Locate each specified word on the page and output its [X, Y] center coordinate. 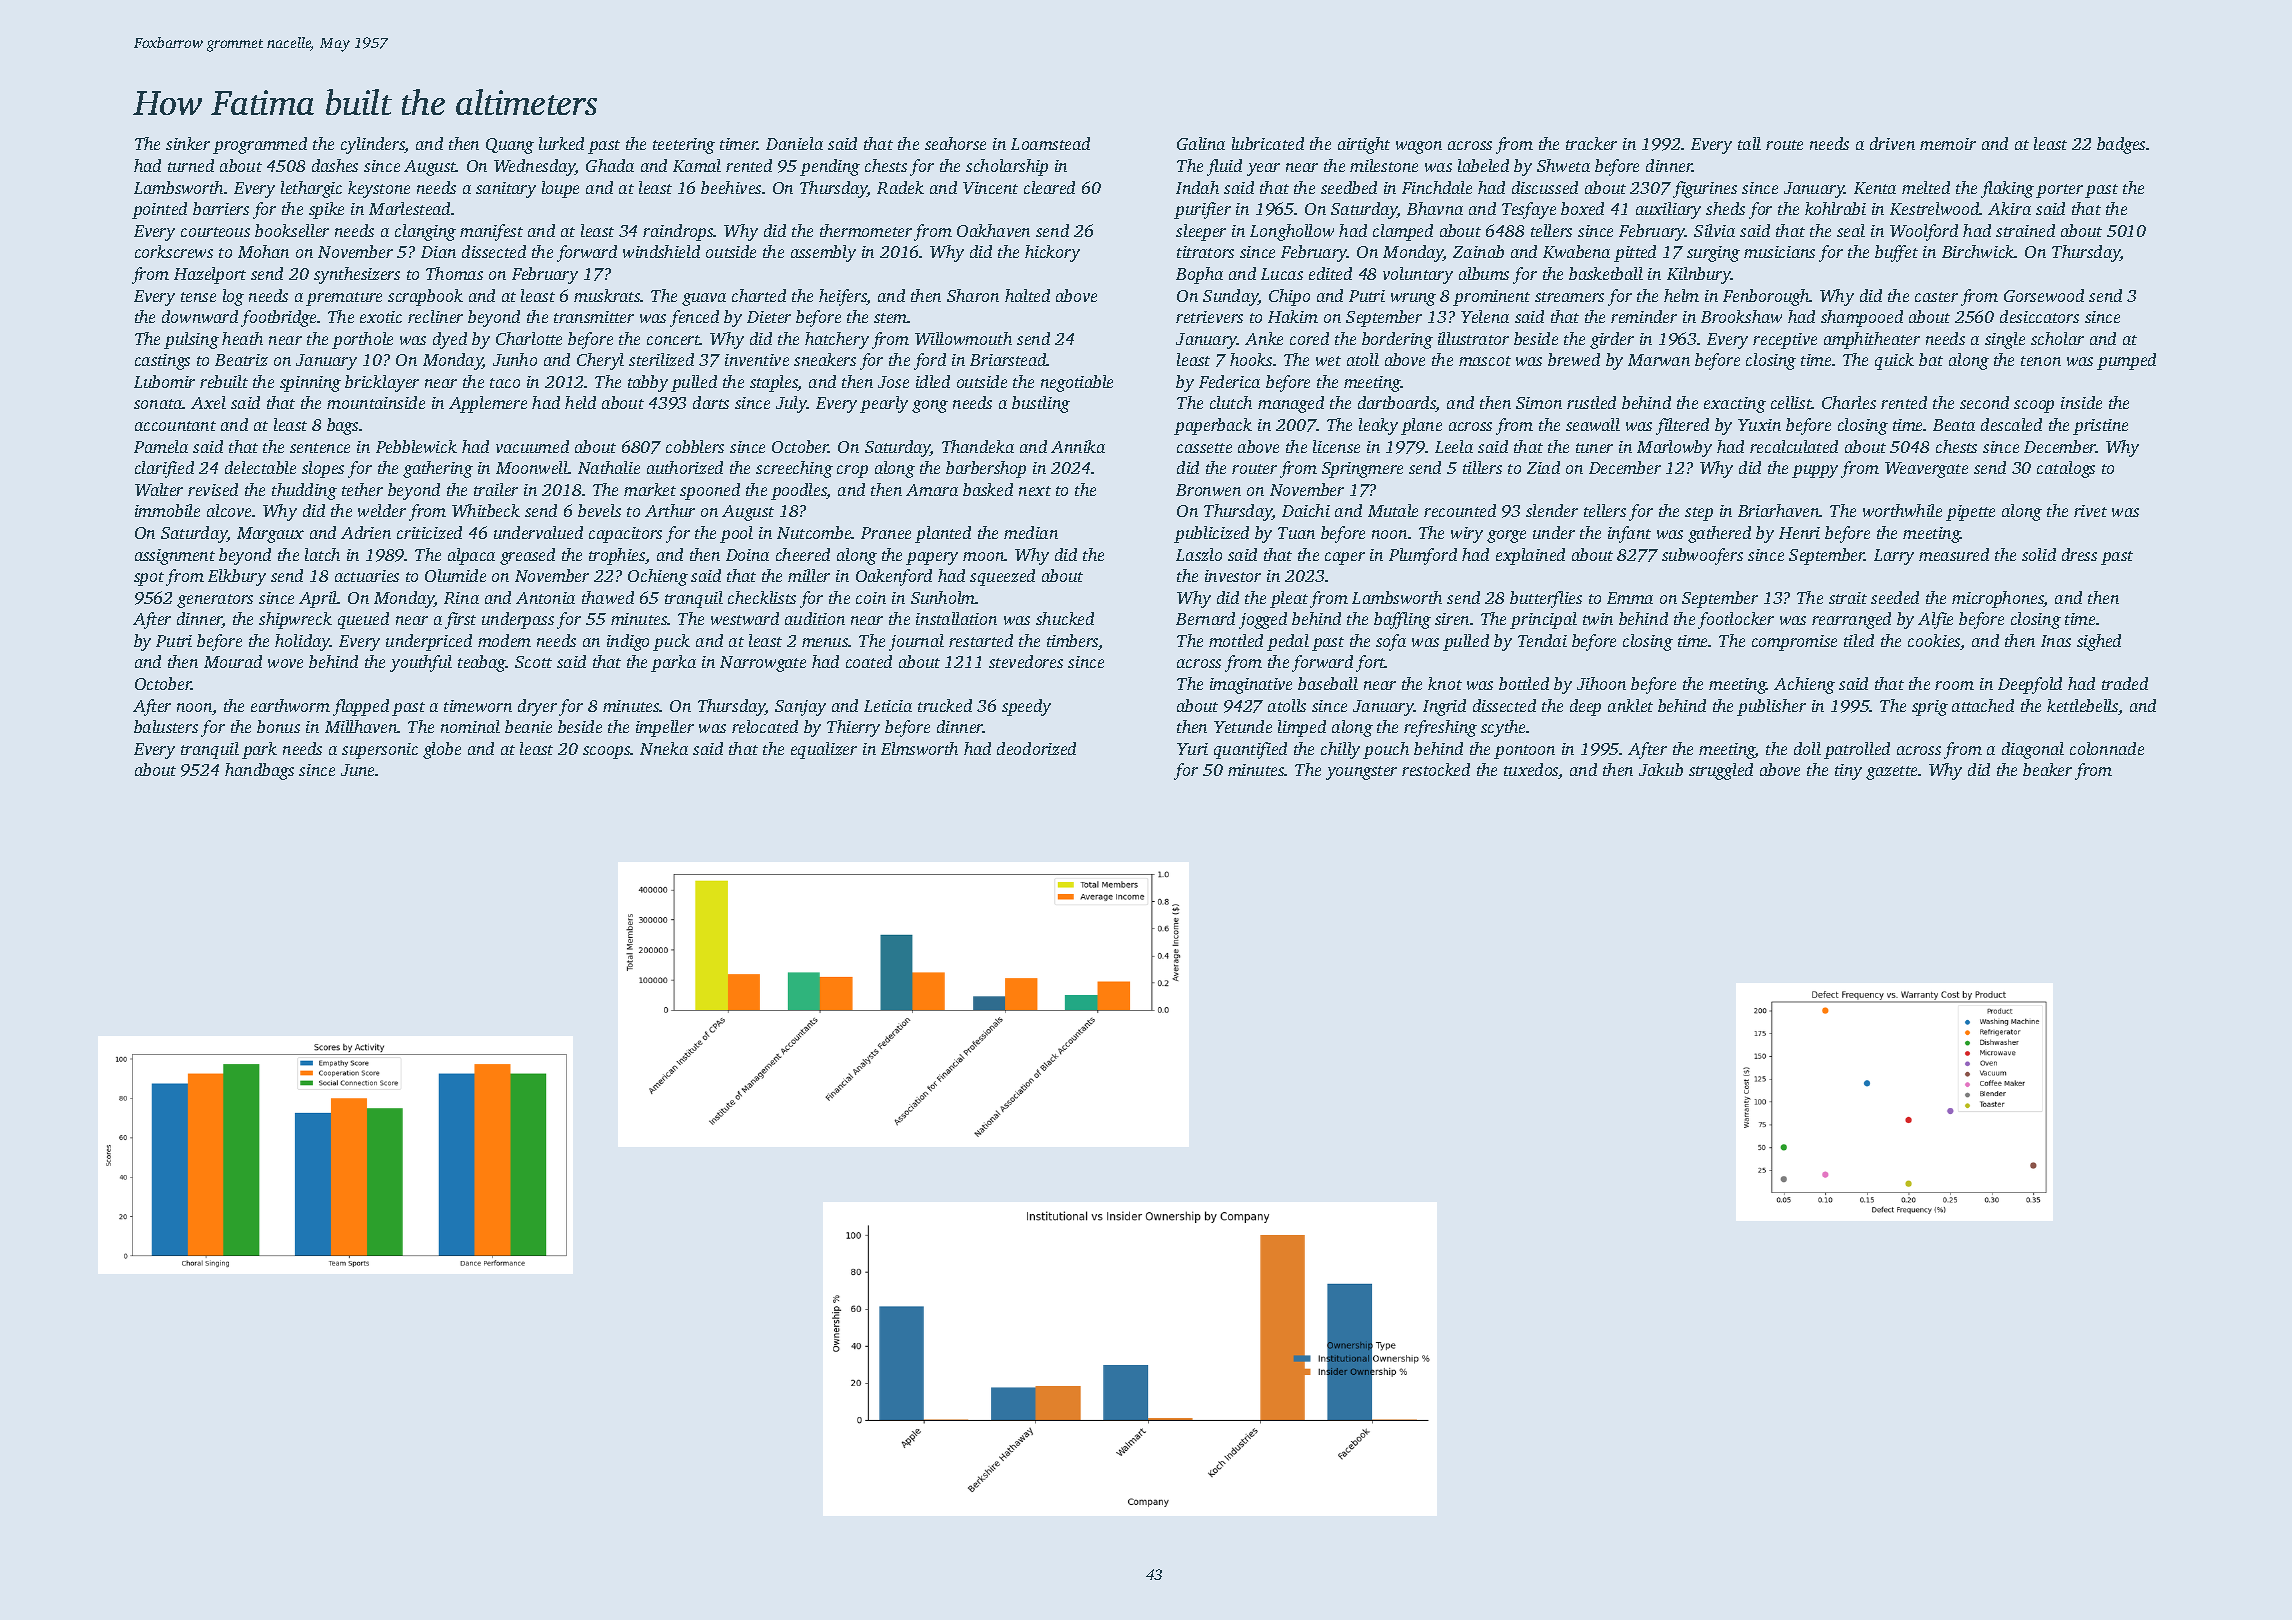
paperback [1213, 426]
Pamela [161, 446]
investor [1233, 576]
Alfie [1935, 620]
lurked [561, 143]
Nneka [664, 748]
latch [322, 554]
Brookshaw [1741, 316]
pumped [2126, 361]
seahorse [955, 143]
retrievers [1209, 317]
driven [1892, 143]
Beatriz [241, 360]
